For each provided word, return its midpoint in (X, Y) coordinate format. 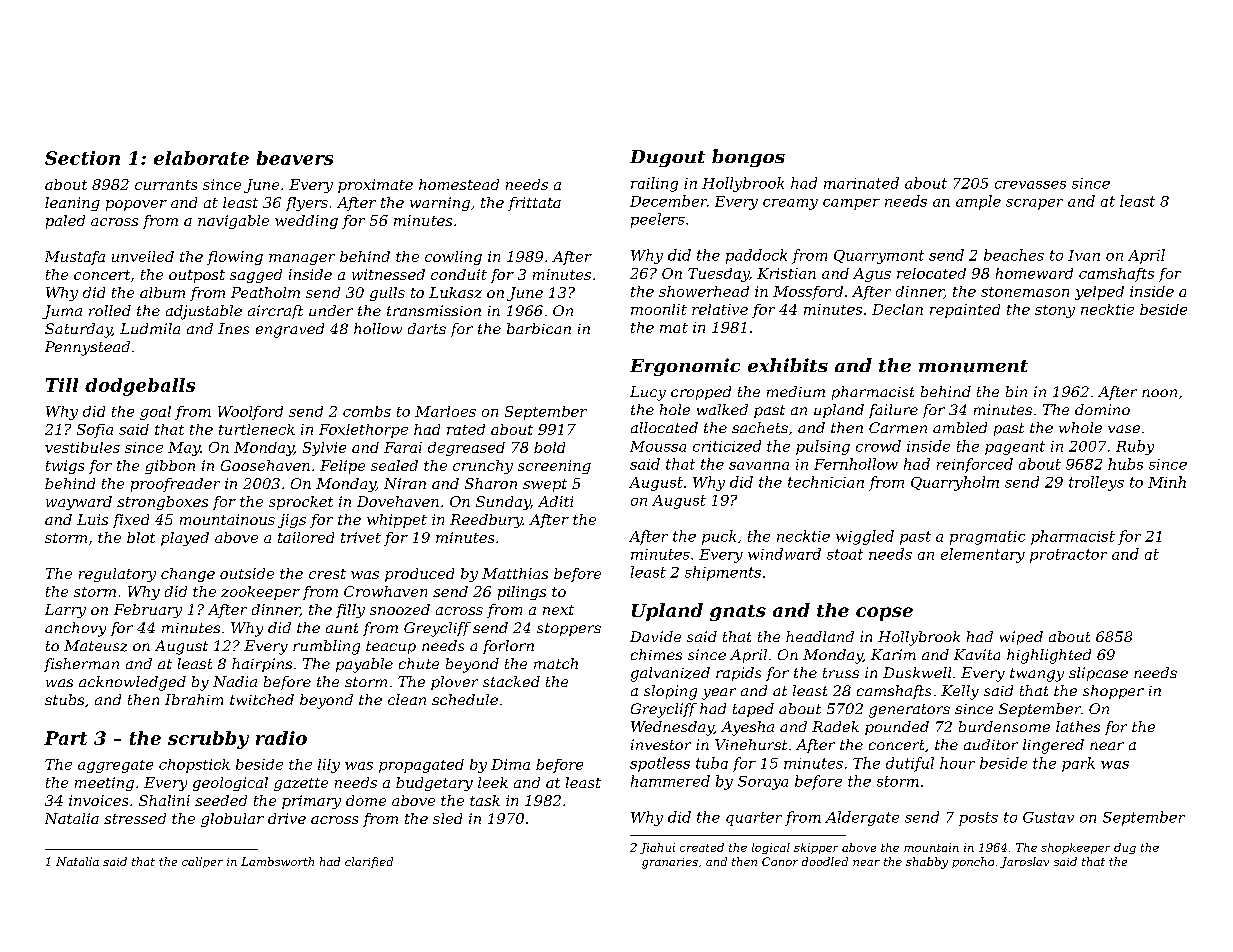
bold (549, 447)
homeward (1034, 273)
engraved (290, 330)
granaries (670, 863)
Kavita (977, 654)
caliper (202, 862)
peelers (658, 220)
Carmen (898, 427)
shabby (927, 863)
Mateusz (95, 646)
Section (82, 158)
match (556, 663)
